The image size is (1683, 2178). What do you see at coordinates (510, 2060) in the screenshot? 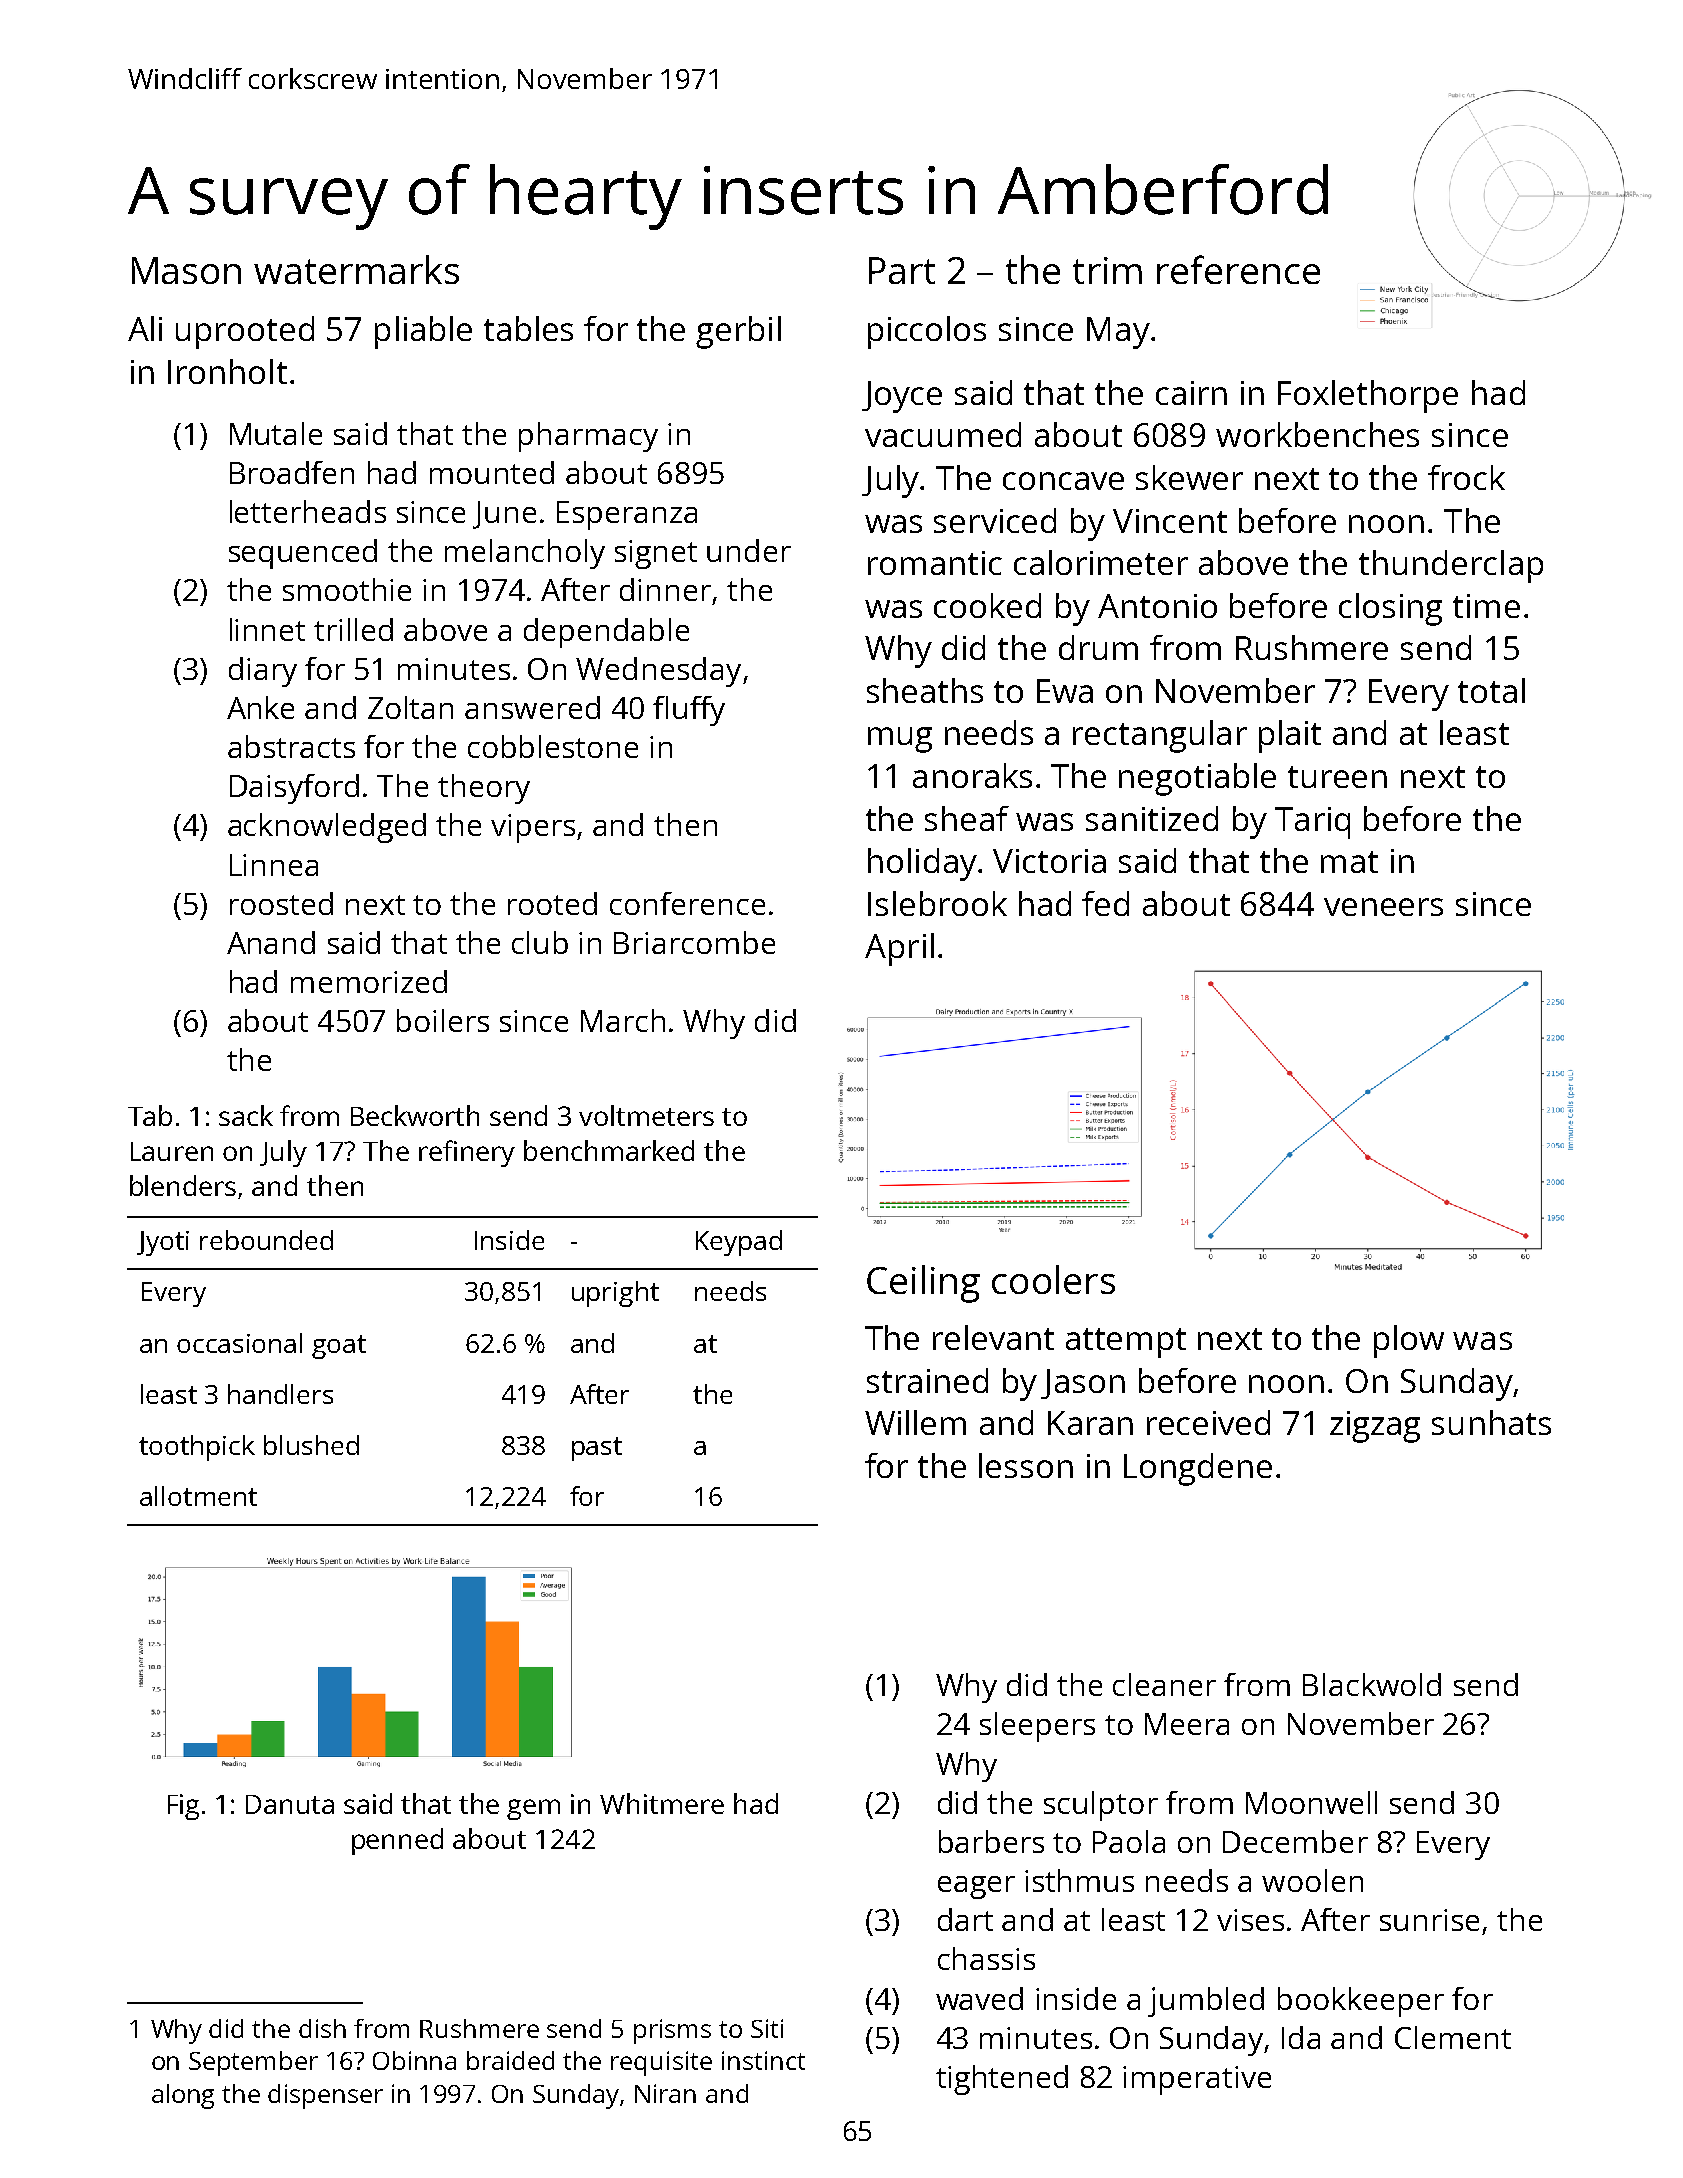
I see `braided` at bounding box center [510, 2060].
